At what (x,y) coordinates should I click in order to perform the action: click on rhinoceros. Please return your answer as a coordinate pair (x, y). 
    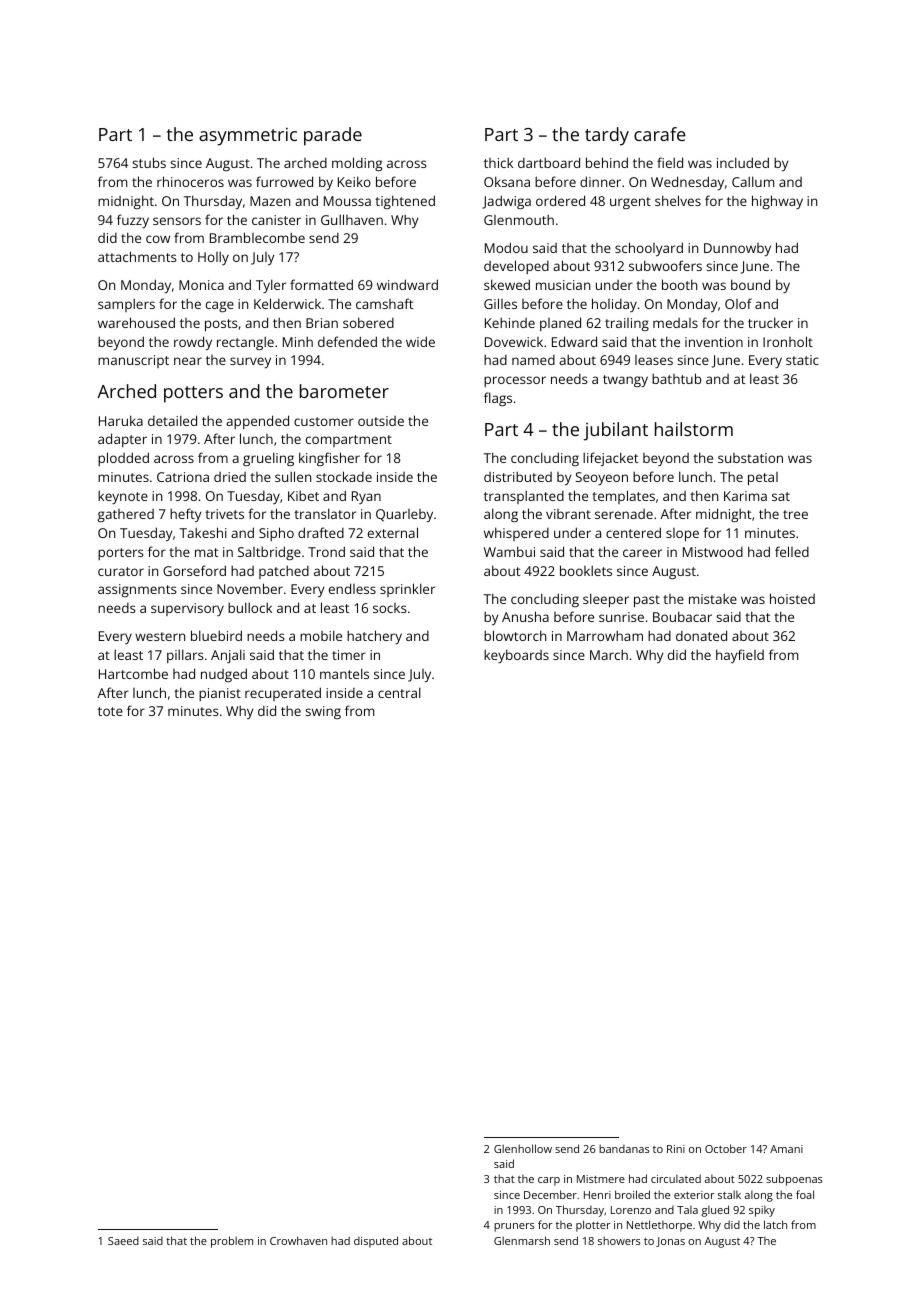
    Looking at the image, I should click on (190, 181).
